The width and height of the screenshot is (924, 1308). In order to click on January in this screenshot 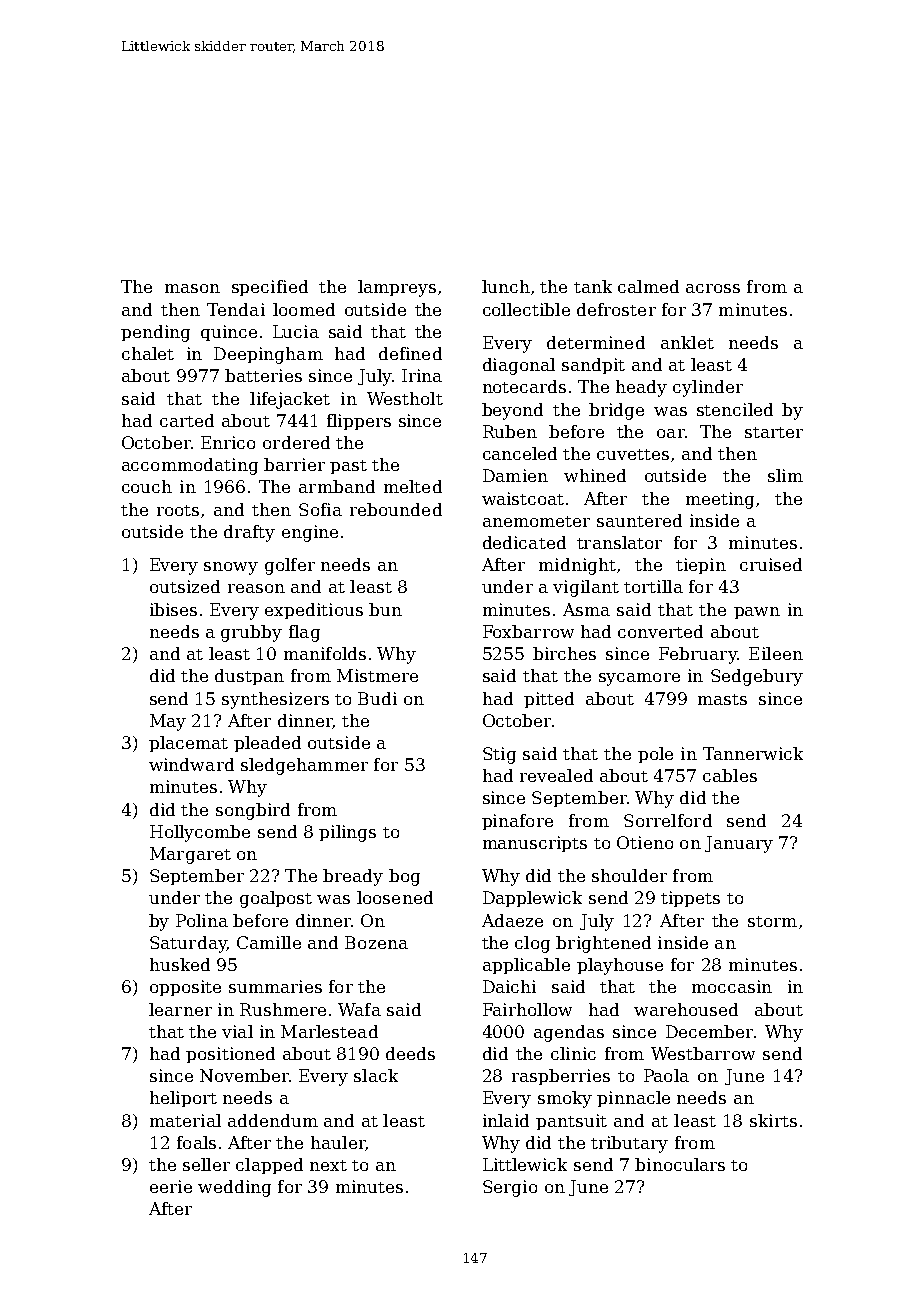, I will do `click(739, 844)`.
